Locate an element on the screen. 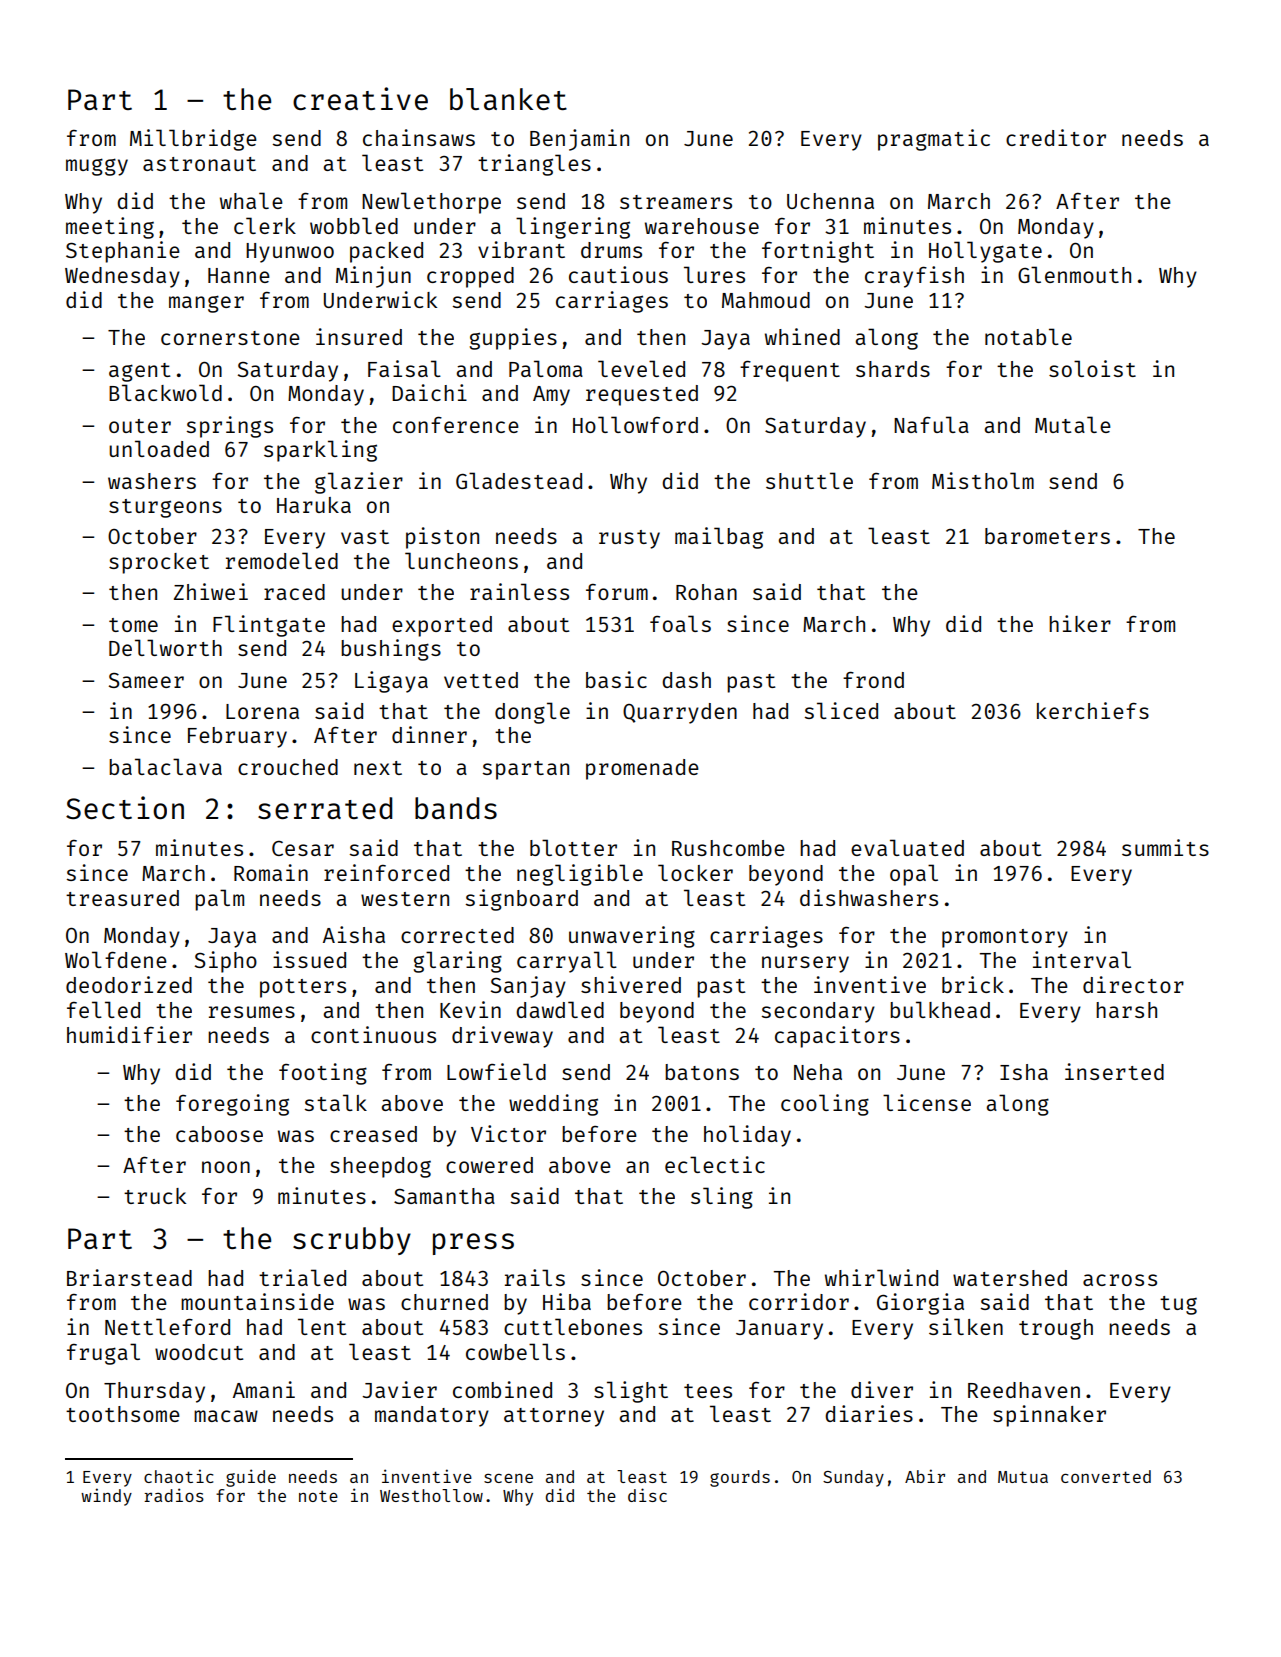 Image resolution: width=1281 pixels, height=1657 pixels. Mistholm is located at coordinates (983, 480).
